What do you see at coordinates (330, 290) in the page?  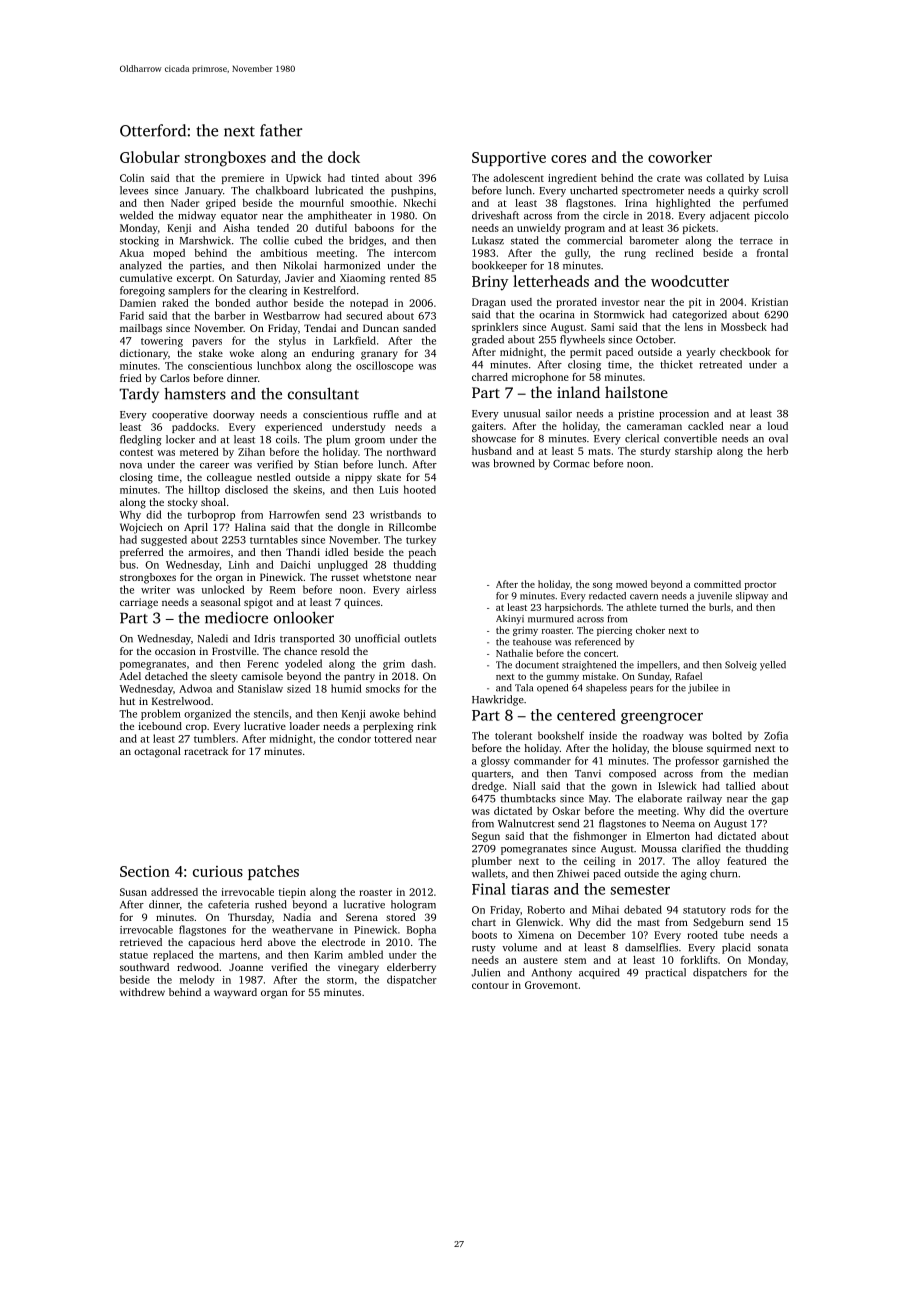 I see `Kestrelford` at bounding box center [330, 290].
